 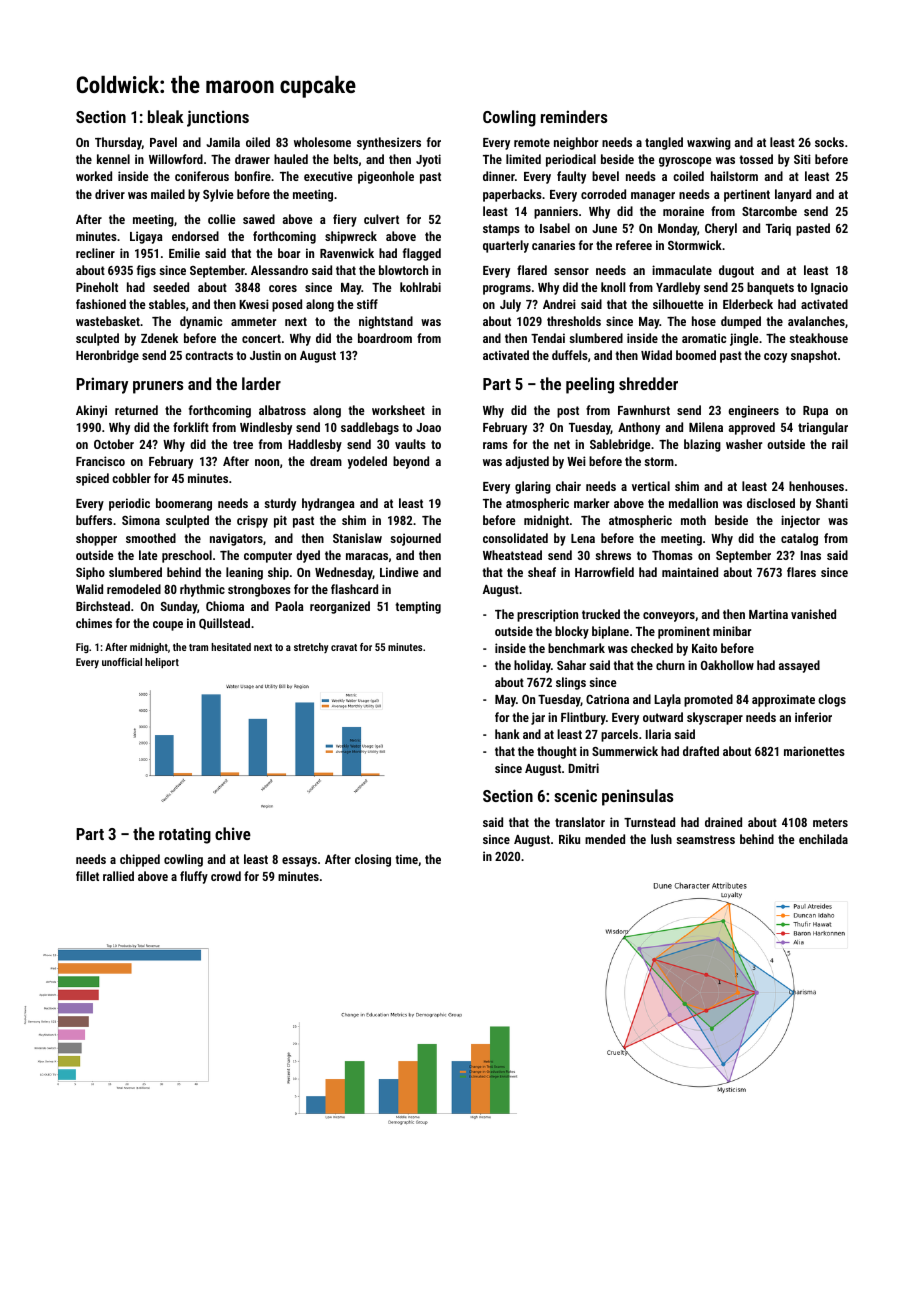 I want to click on Francisco, so click(x=100, y=461).
